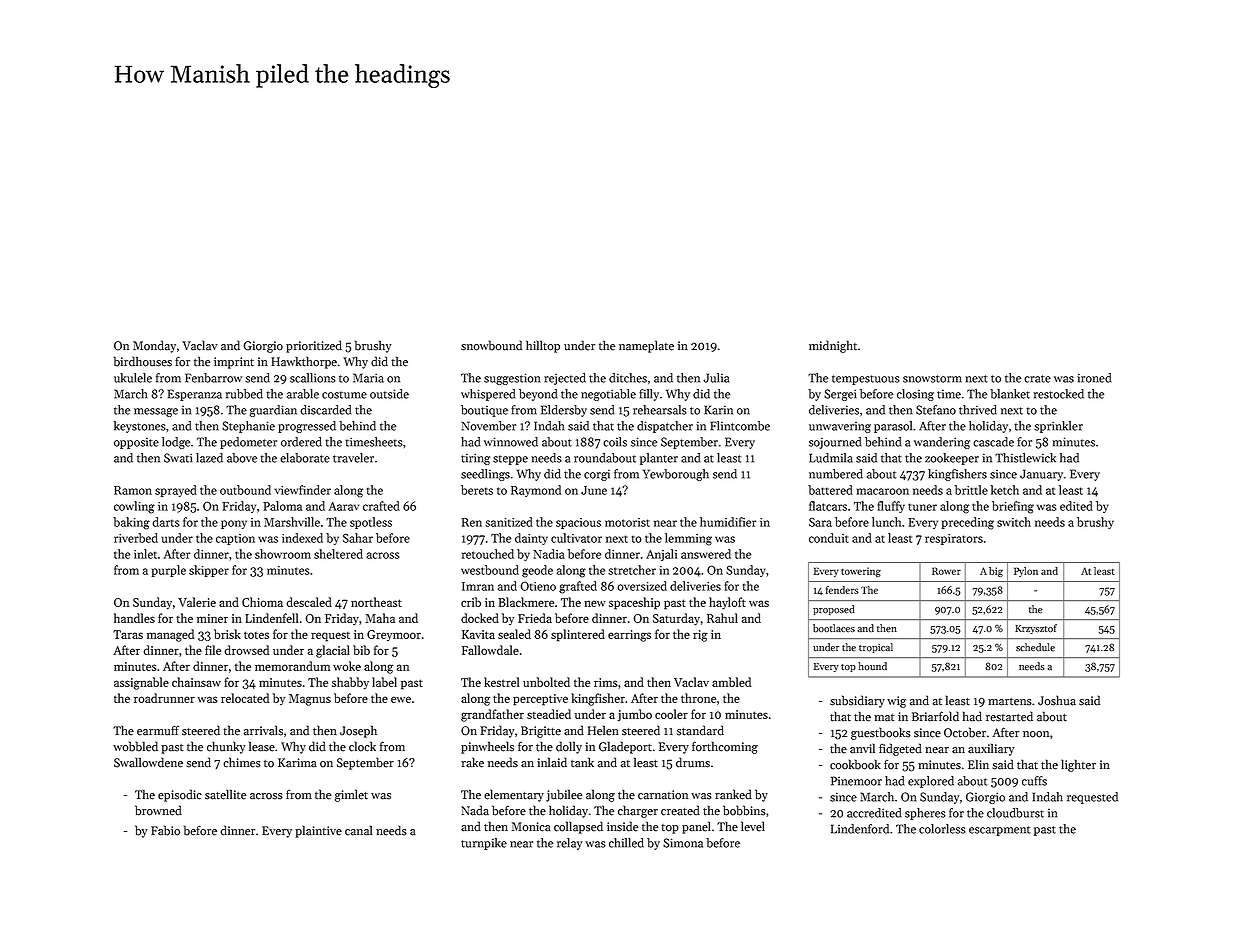 This screenshot has height=952, width=1233. What do you see at coordinates (830, 490) in the screenshot?
I see `battered` at bounding box center [830, 490].
